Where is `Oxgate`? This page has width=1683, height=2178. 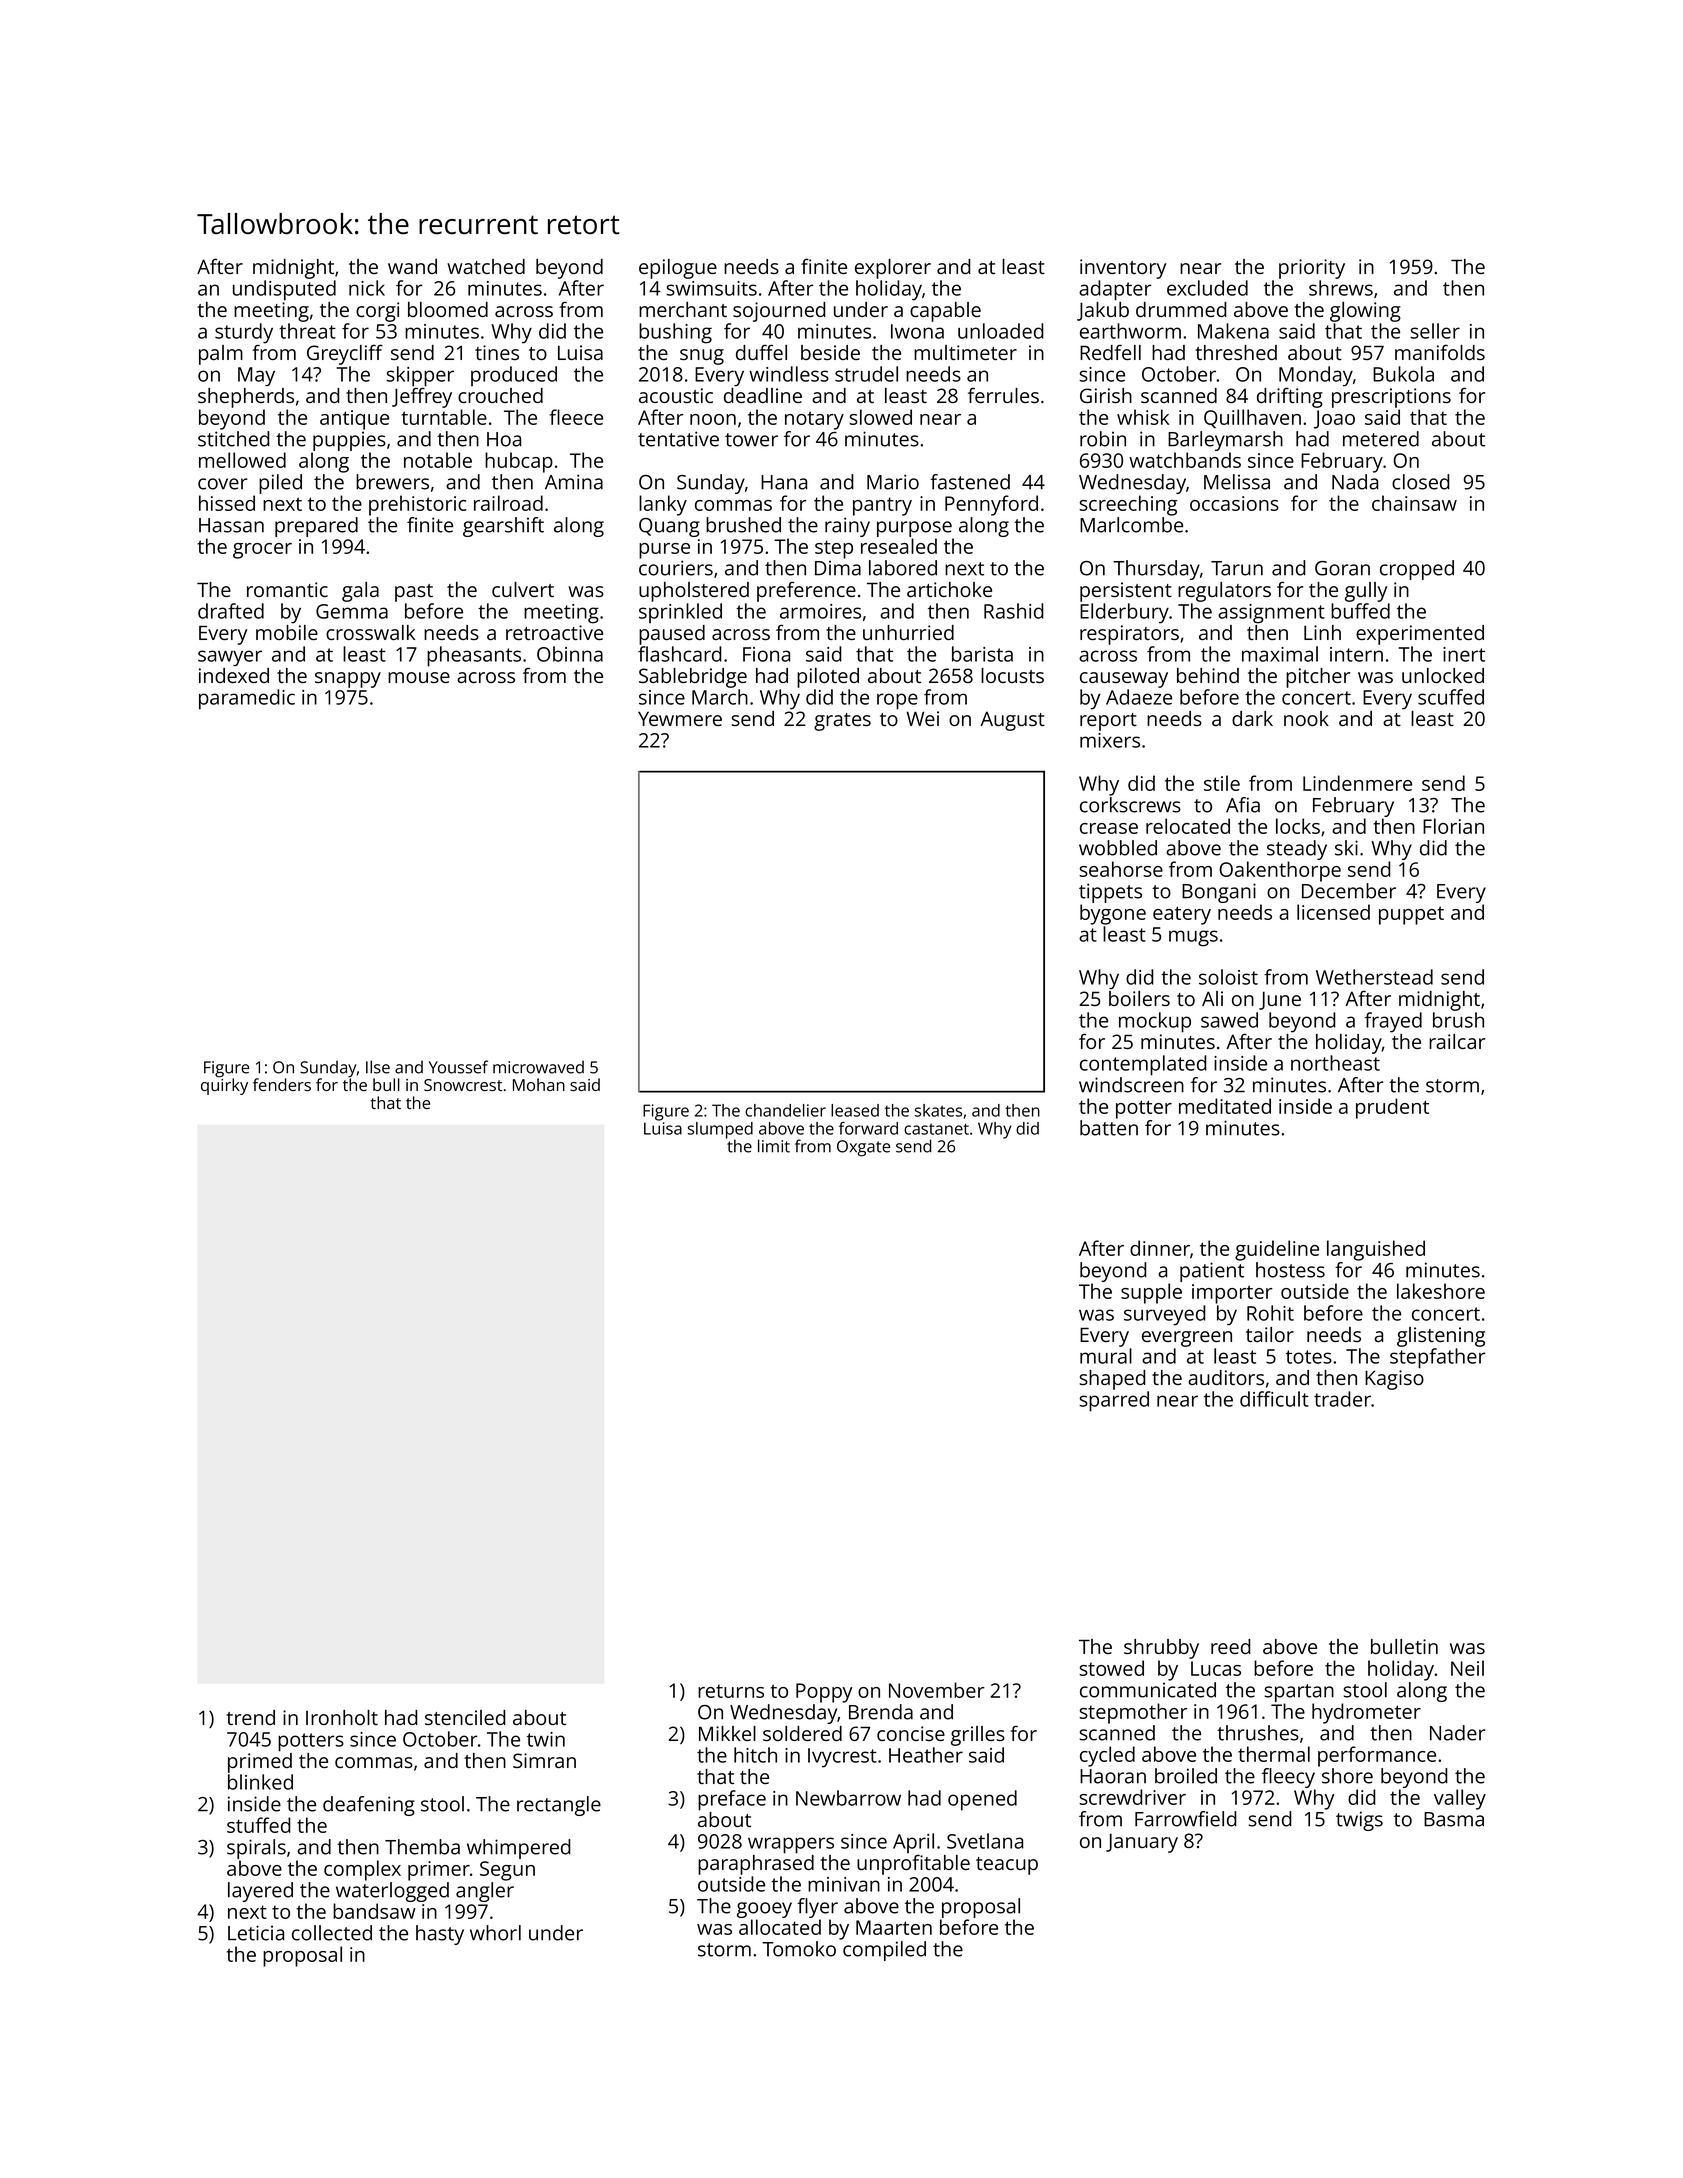 Oxgate is located at coordinates (863, 1148).
